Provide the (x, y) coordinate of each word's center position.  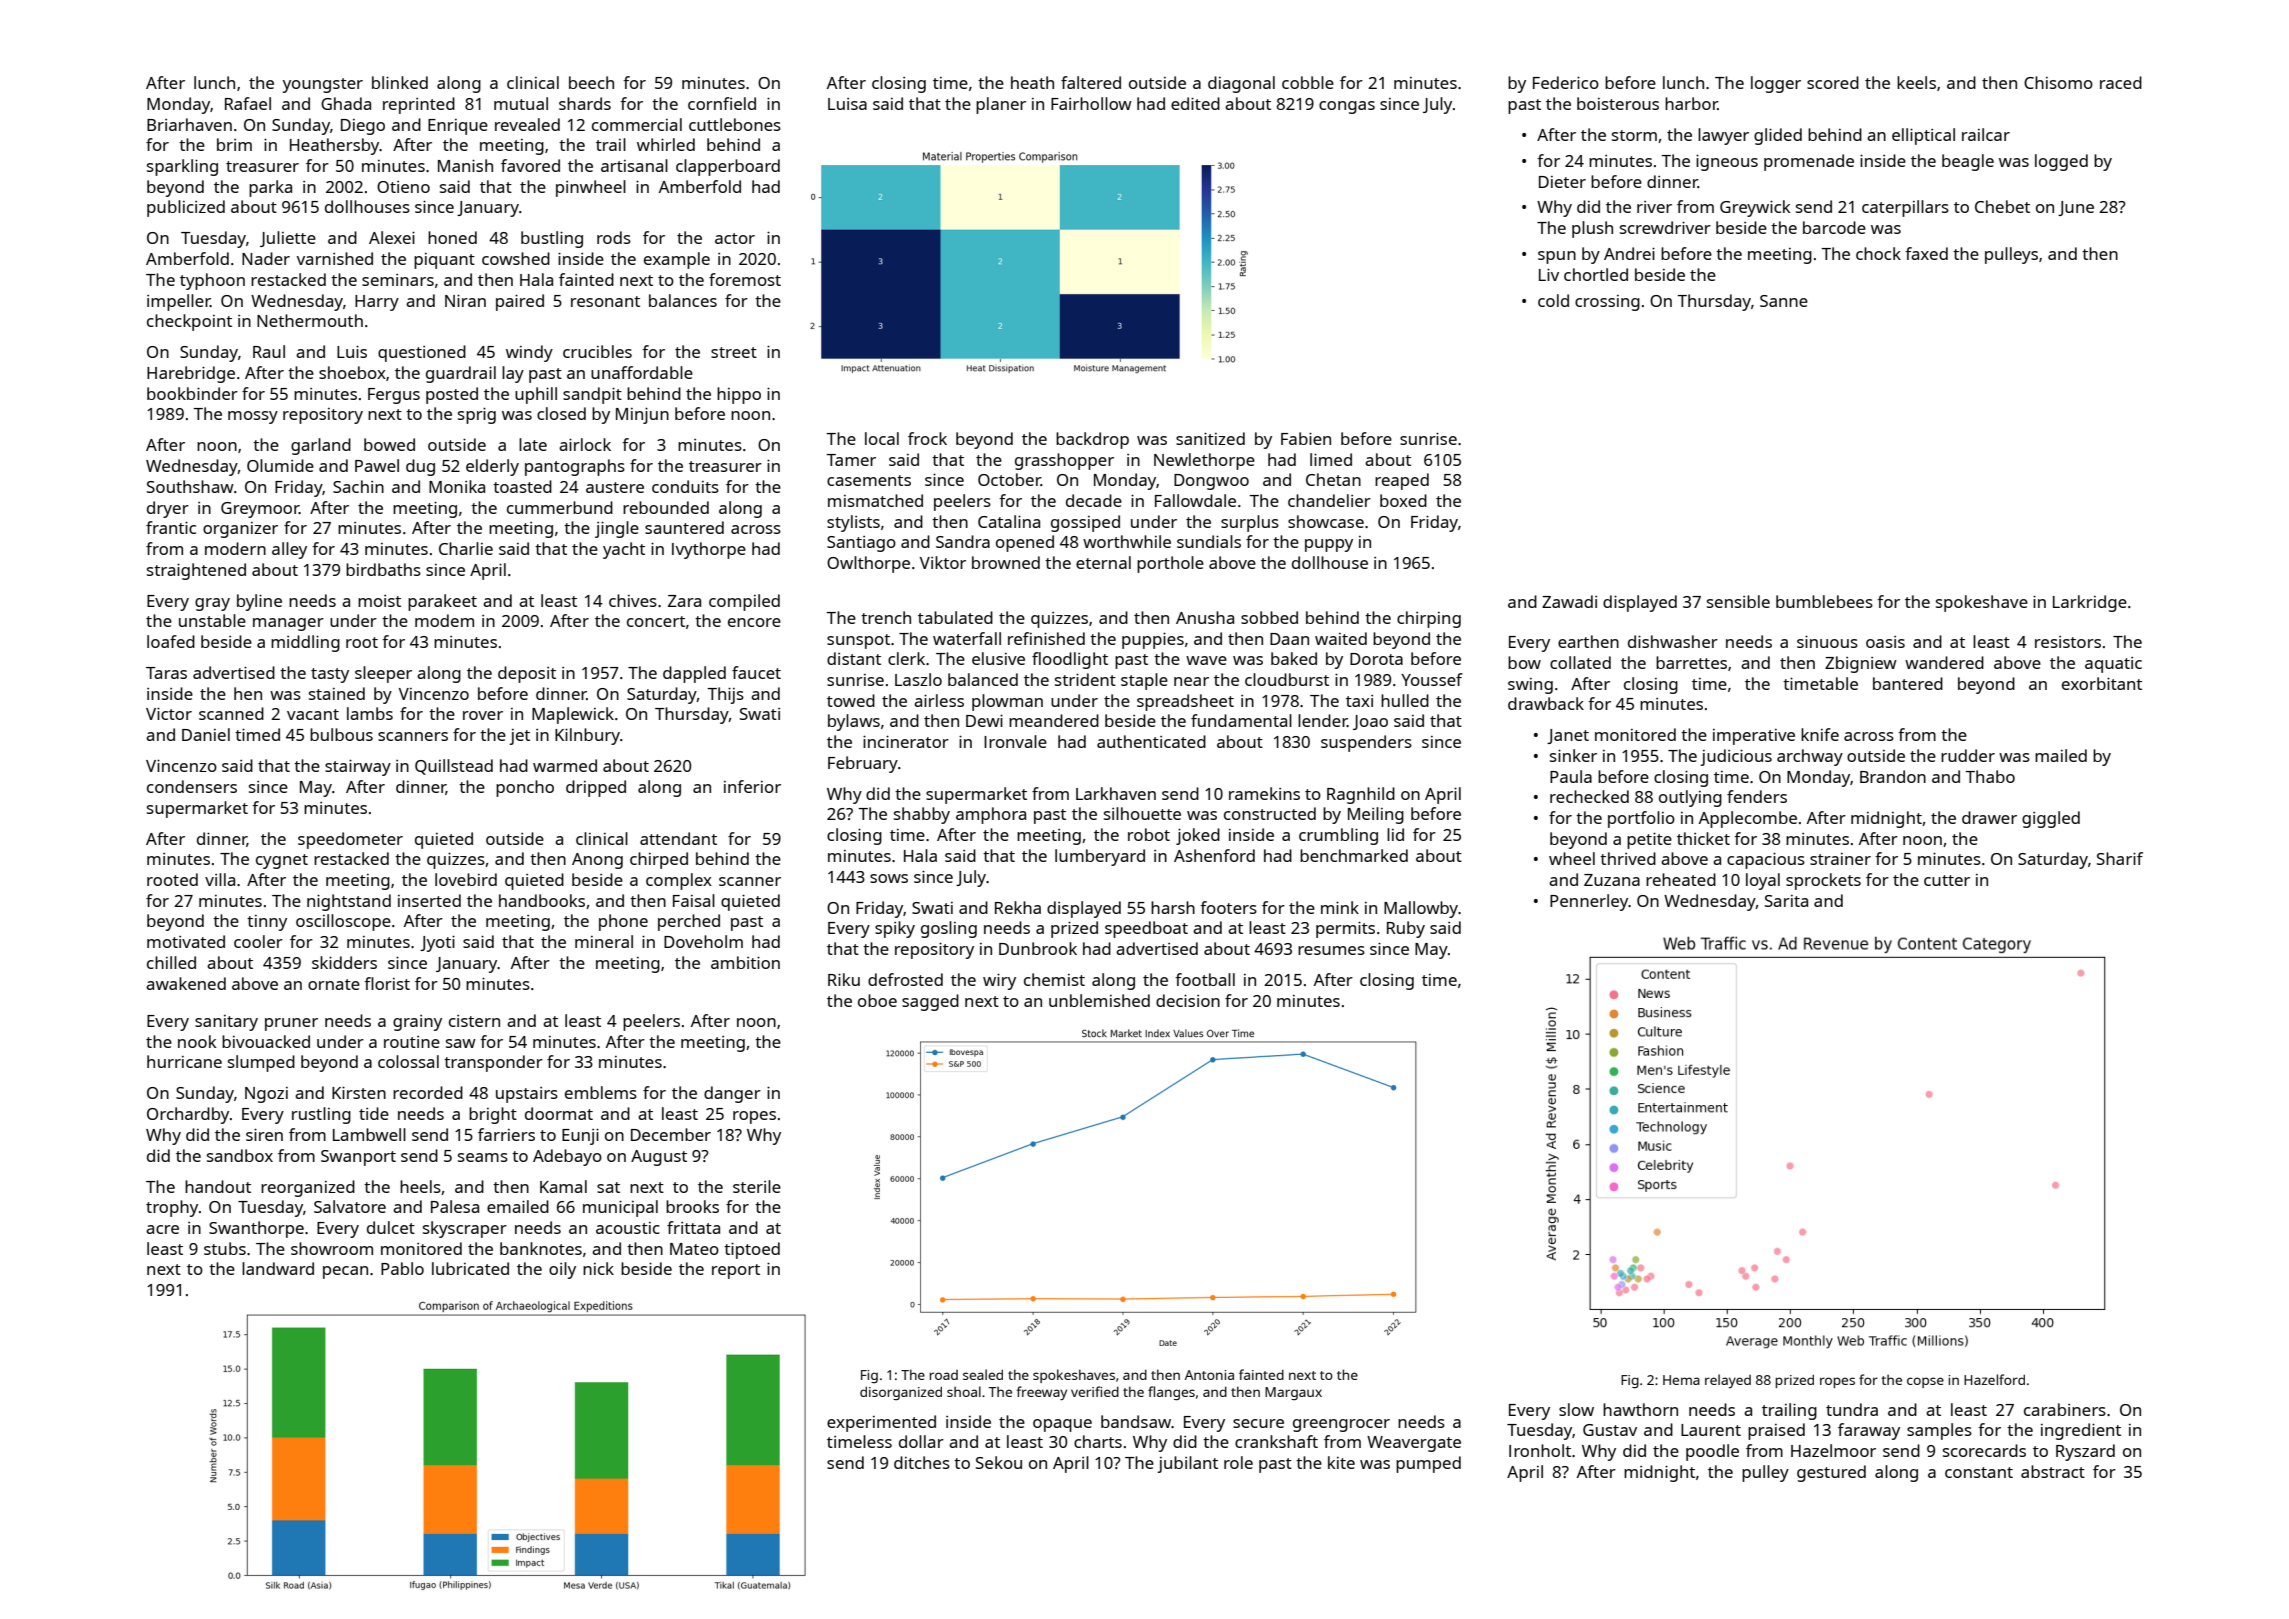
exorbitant (2102, 683)
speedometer (350, 840)
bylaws (854, 722)
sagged (930, 1002)
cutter (1947, 880)
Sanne (1784, 301)
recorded (428, 1092)
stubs (225, 1248)
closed (561, 413)
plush (1592, 229)
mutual (521, 103)
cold (1553, 300)
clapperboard (728, 167)
